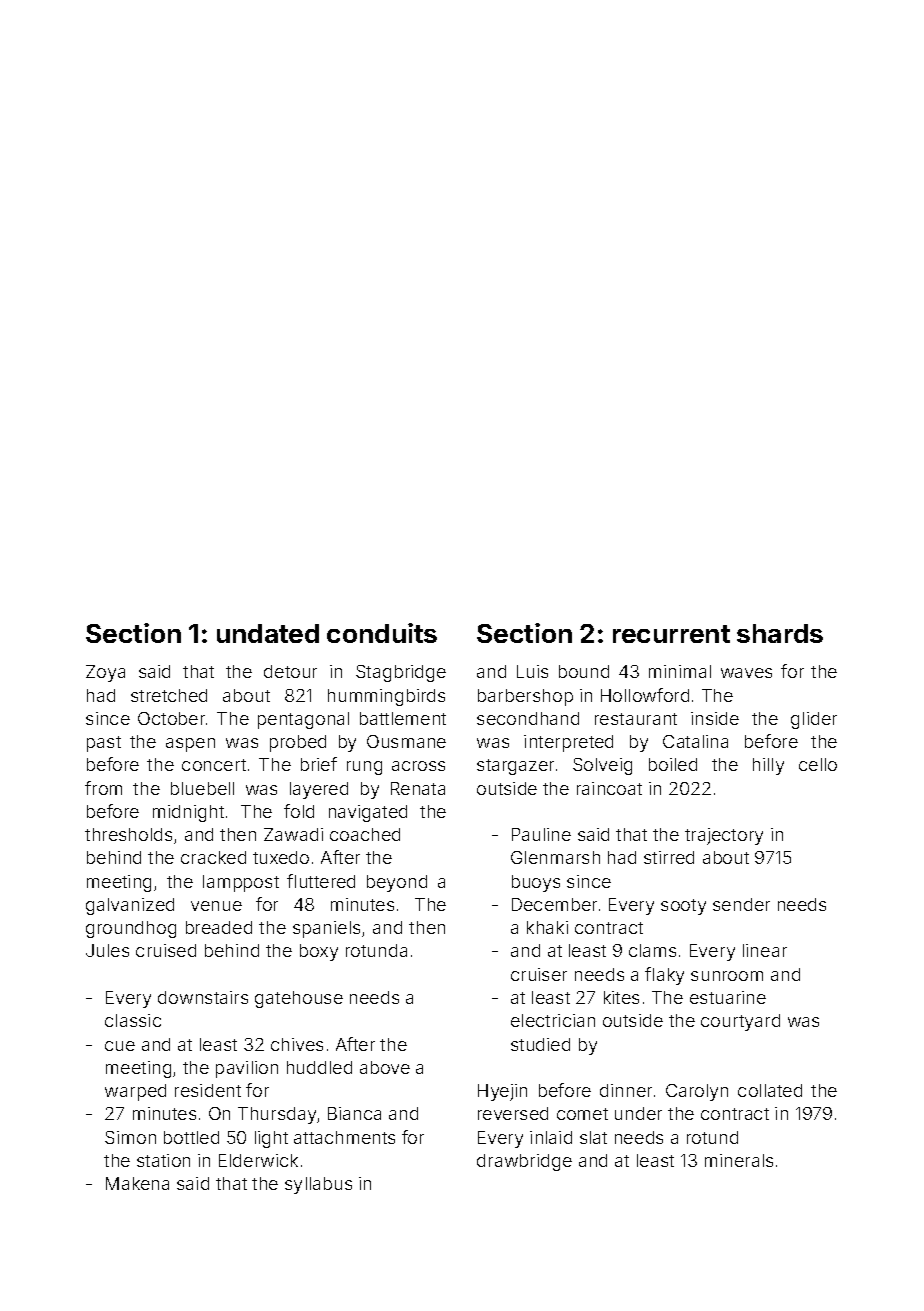 This screenshot has width=924, height=1311. I want to click on Carolyn, so click(697, 1092).
